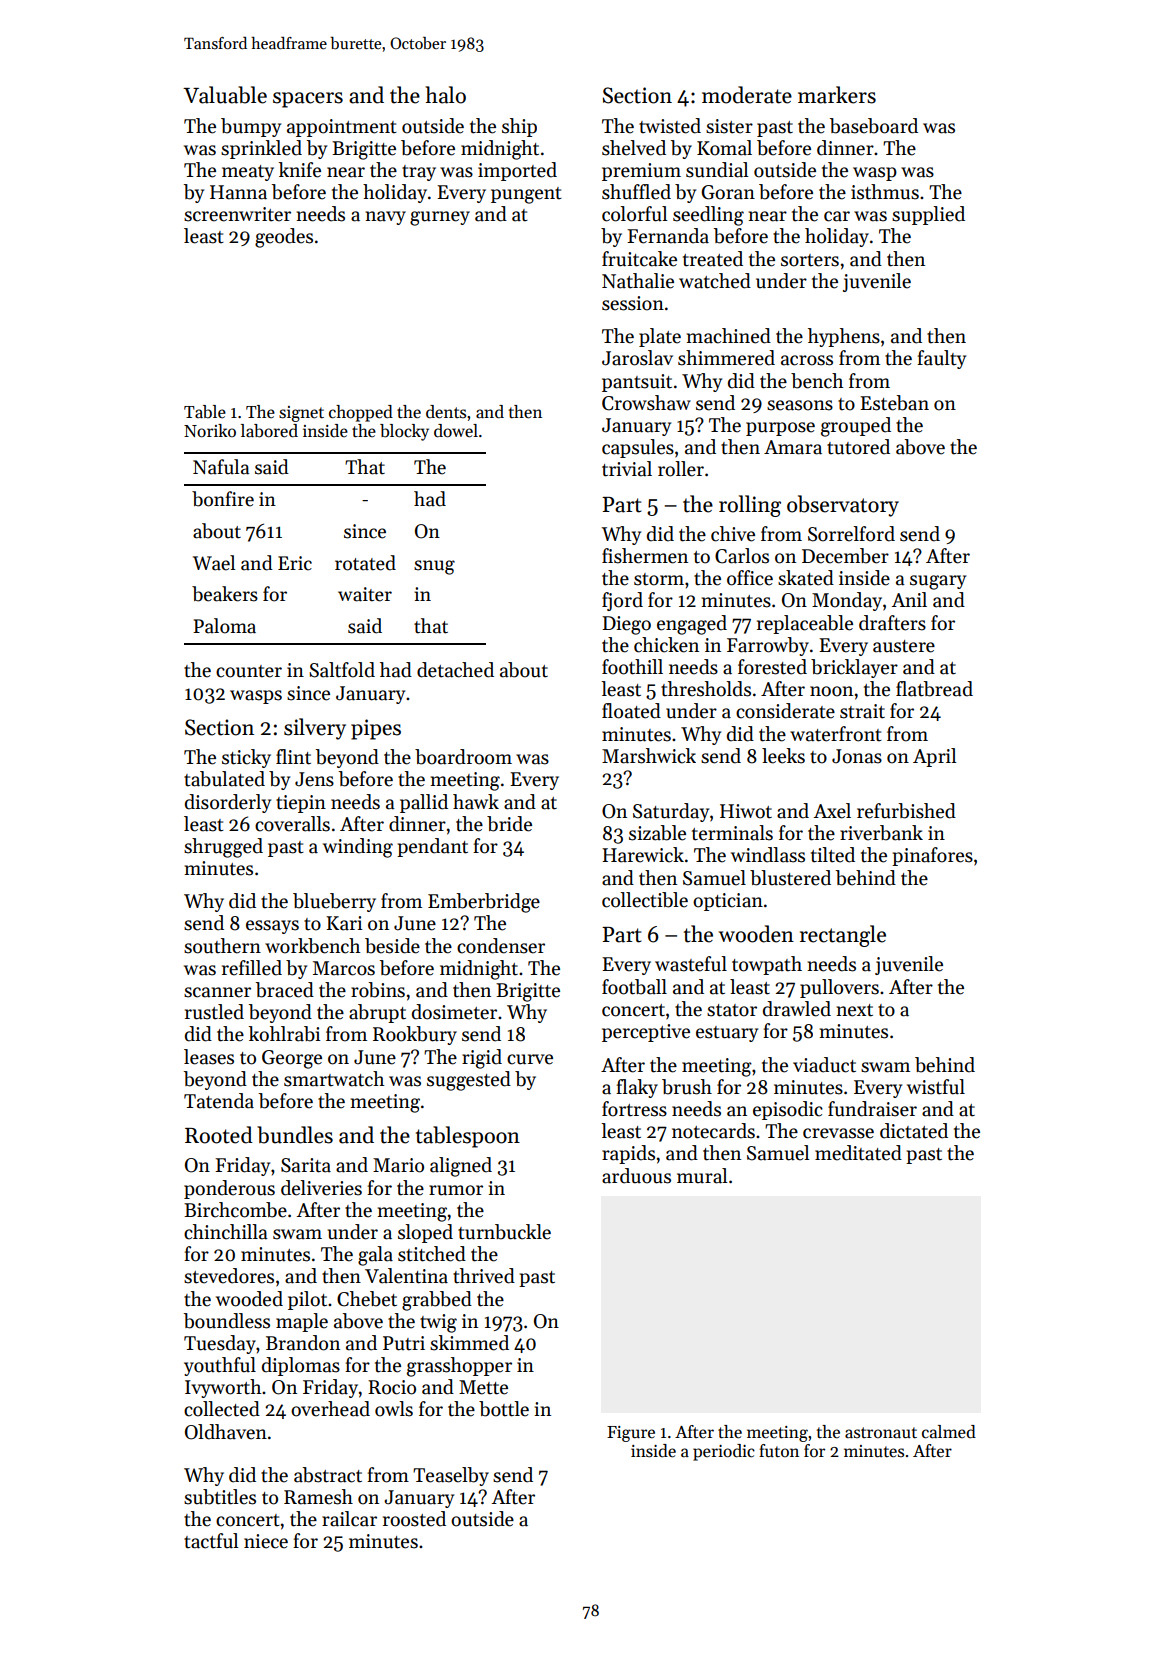 Image resolution: width=1165 pixels, height=1654 pixels. What do you see at coordinates (949, 1432) in the document?
I see `calmed` at bounding box center [949, 1432].
